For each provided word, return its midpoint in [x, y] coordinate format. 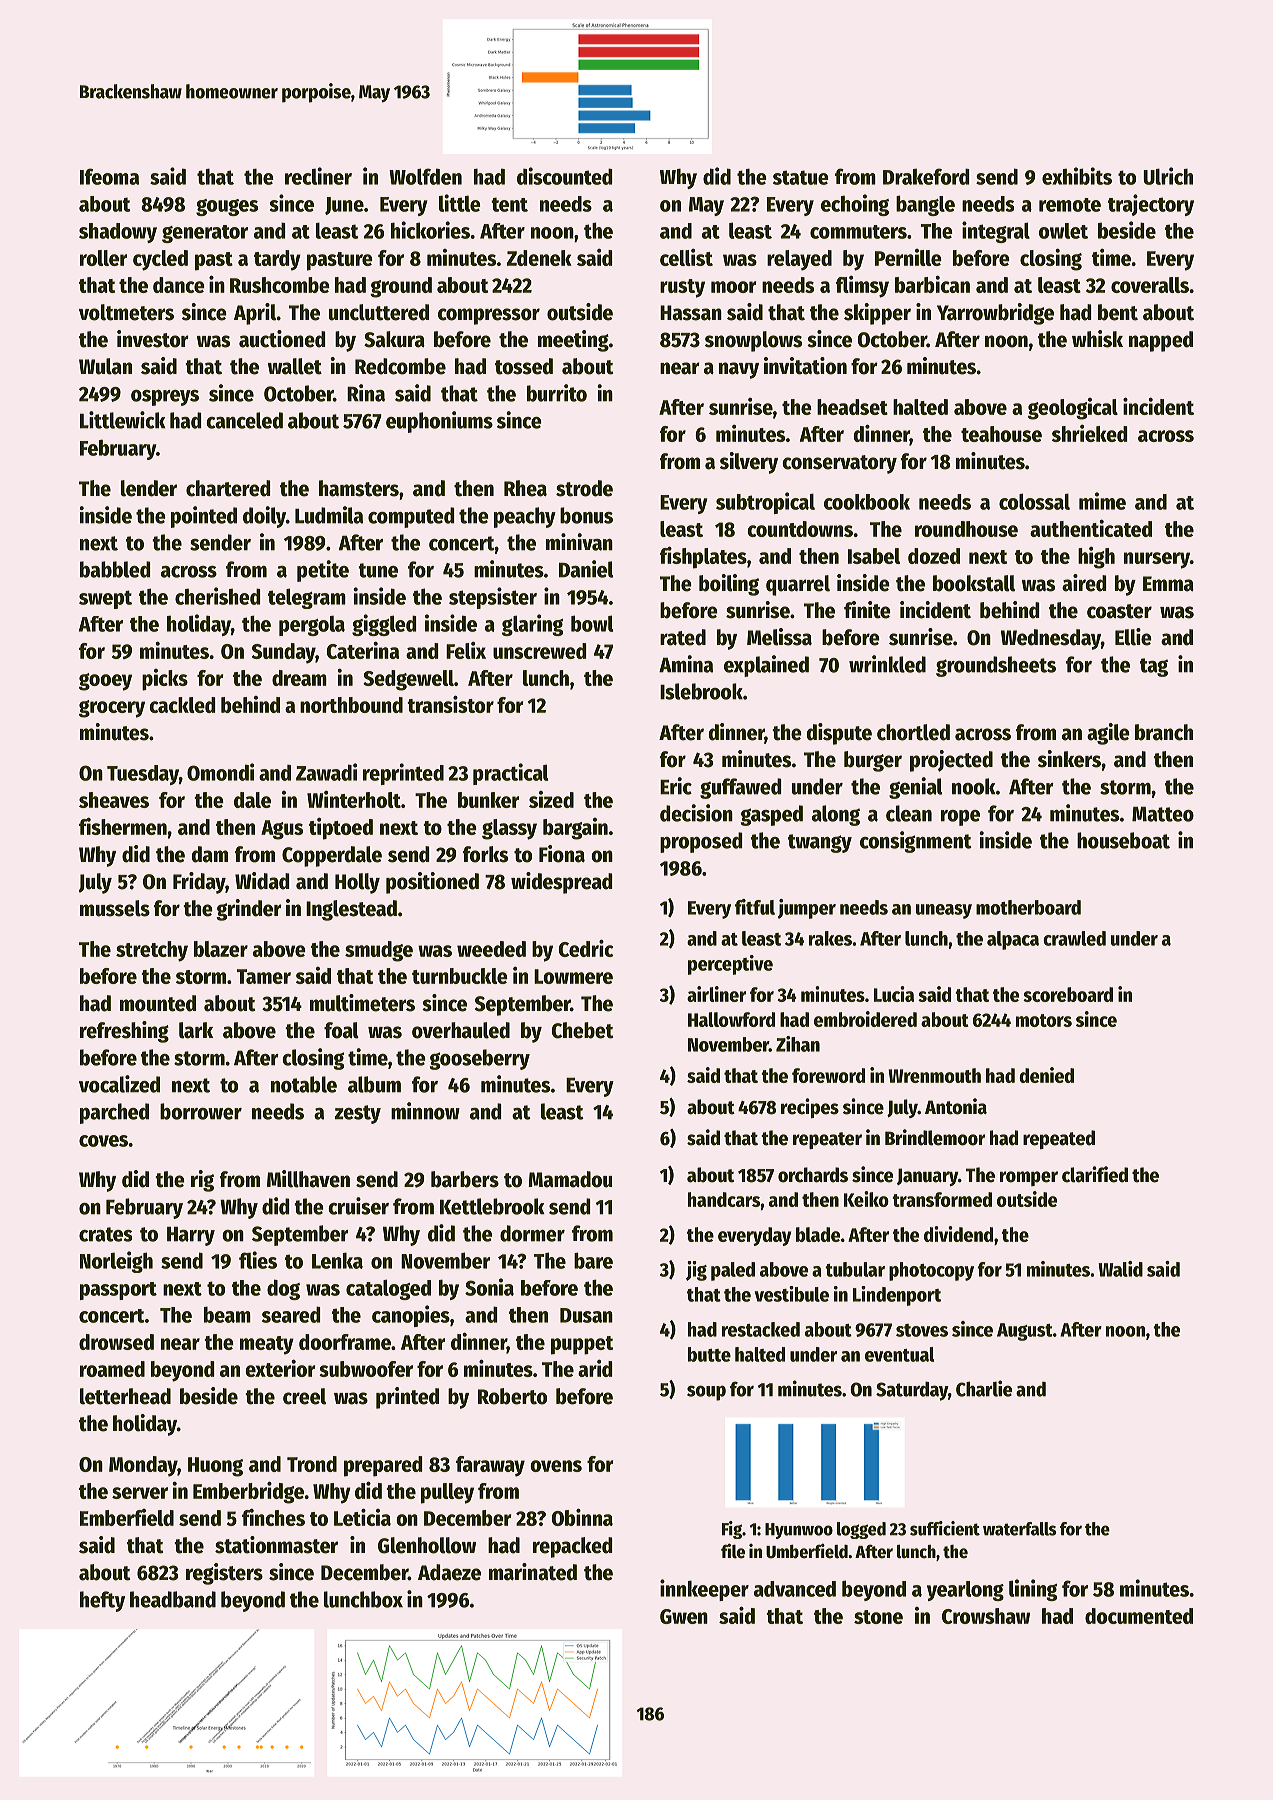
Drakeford [926, 176]
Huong [215, 1467]
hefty [102, 1601]
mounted [158, 1003]
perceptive [730, 965]
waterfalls [1020, 1529]
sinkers [1069, 759]
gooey [105, 682]
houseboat [1123, 840]
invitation [805, 366]
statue [801, 177]
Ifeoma [109, 176]
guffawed [741, 788]
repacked [573, 1547]
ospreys [165, 398]
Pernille [908, 257]
